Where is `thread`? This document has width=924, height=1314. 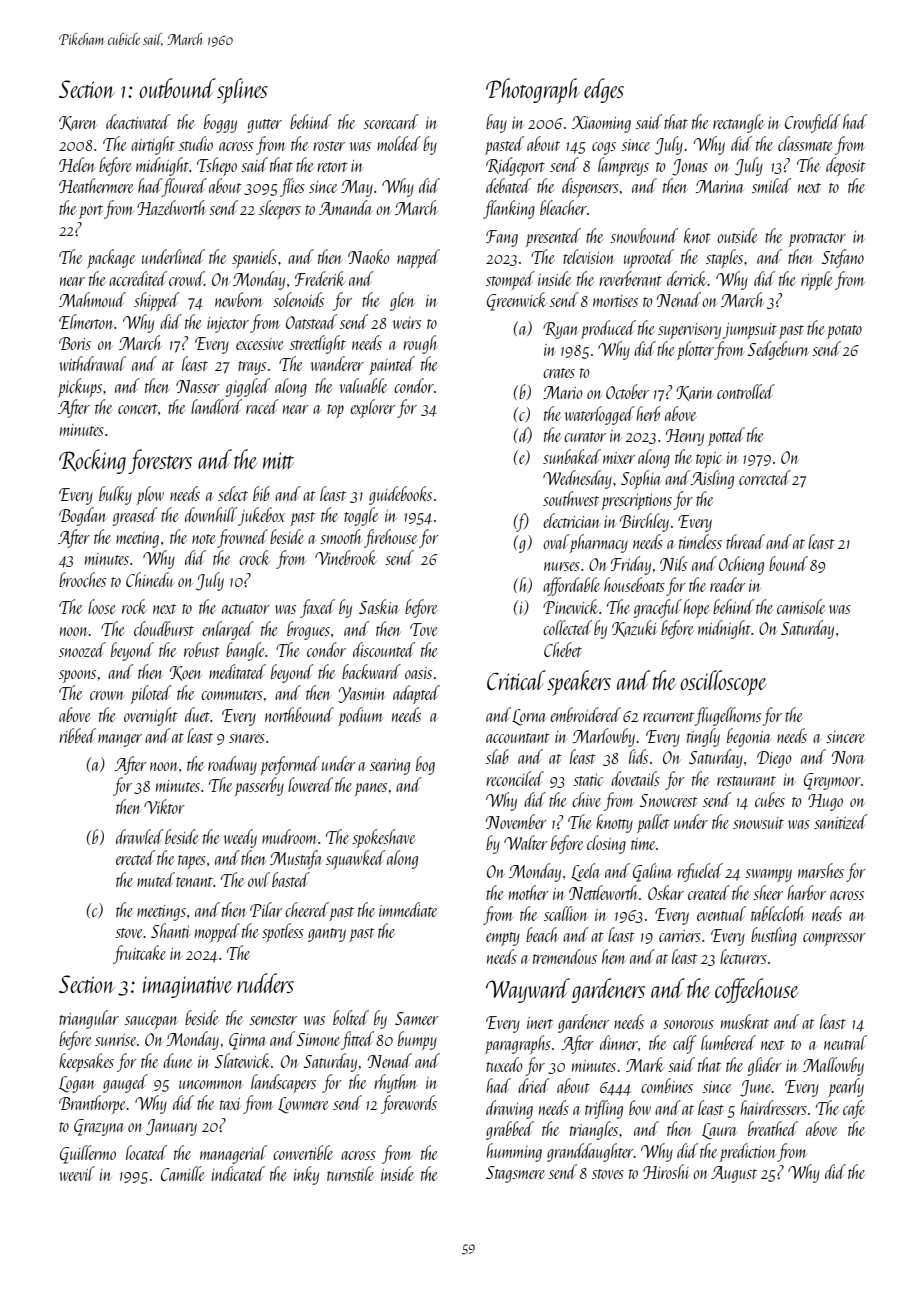
thread is located at coordinates (745, 541).
